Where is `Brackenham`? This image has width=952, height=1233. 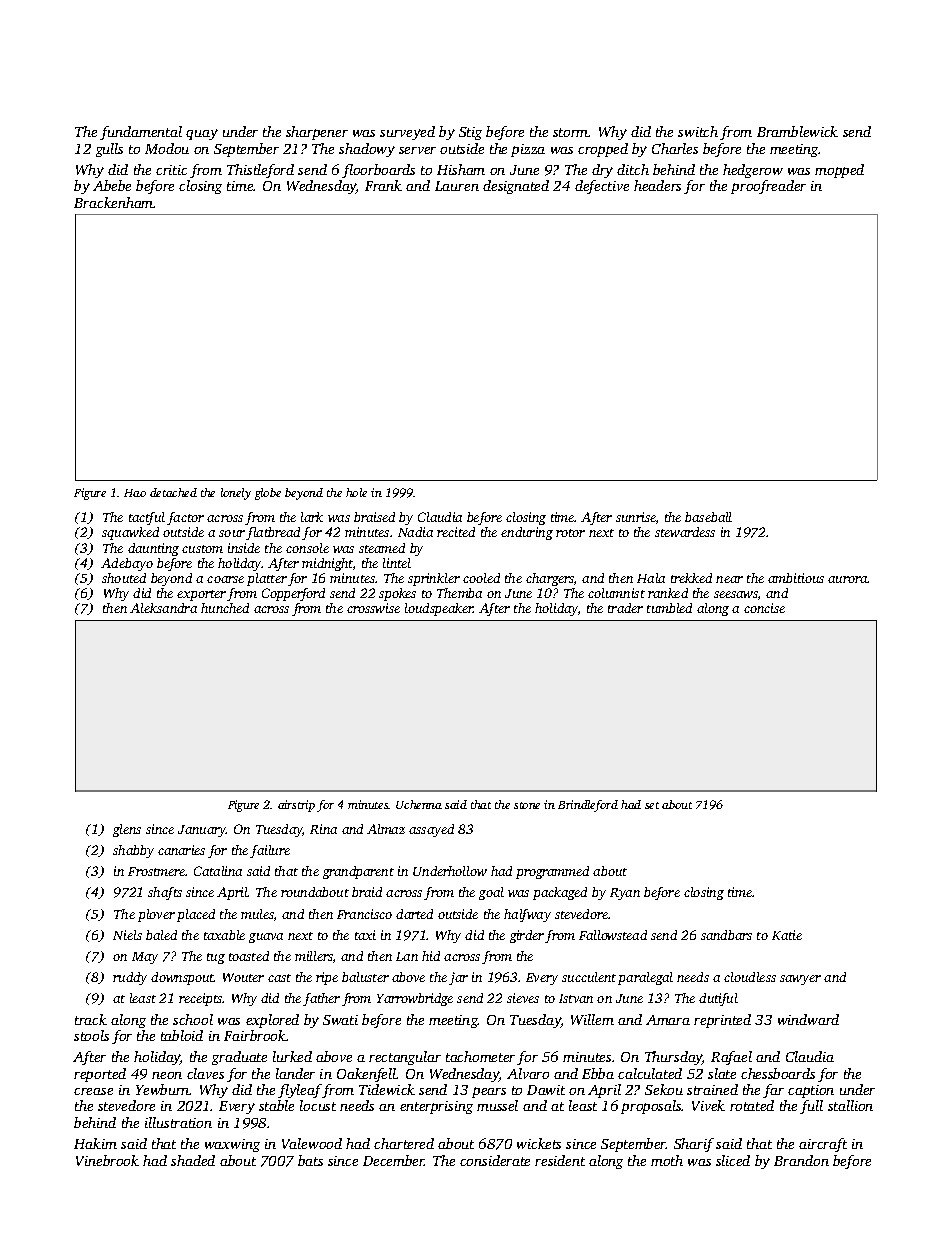
Brackenham is located at coordinates (114, 202).
